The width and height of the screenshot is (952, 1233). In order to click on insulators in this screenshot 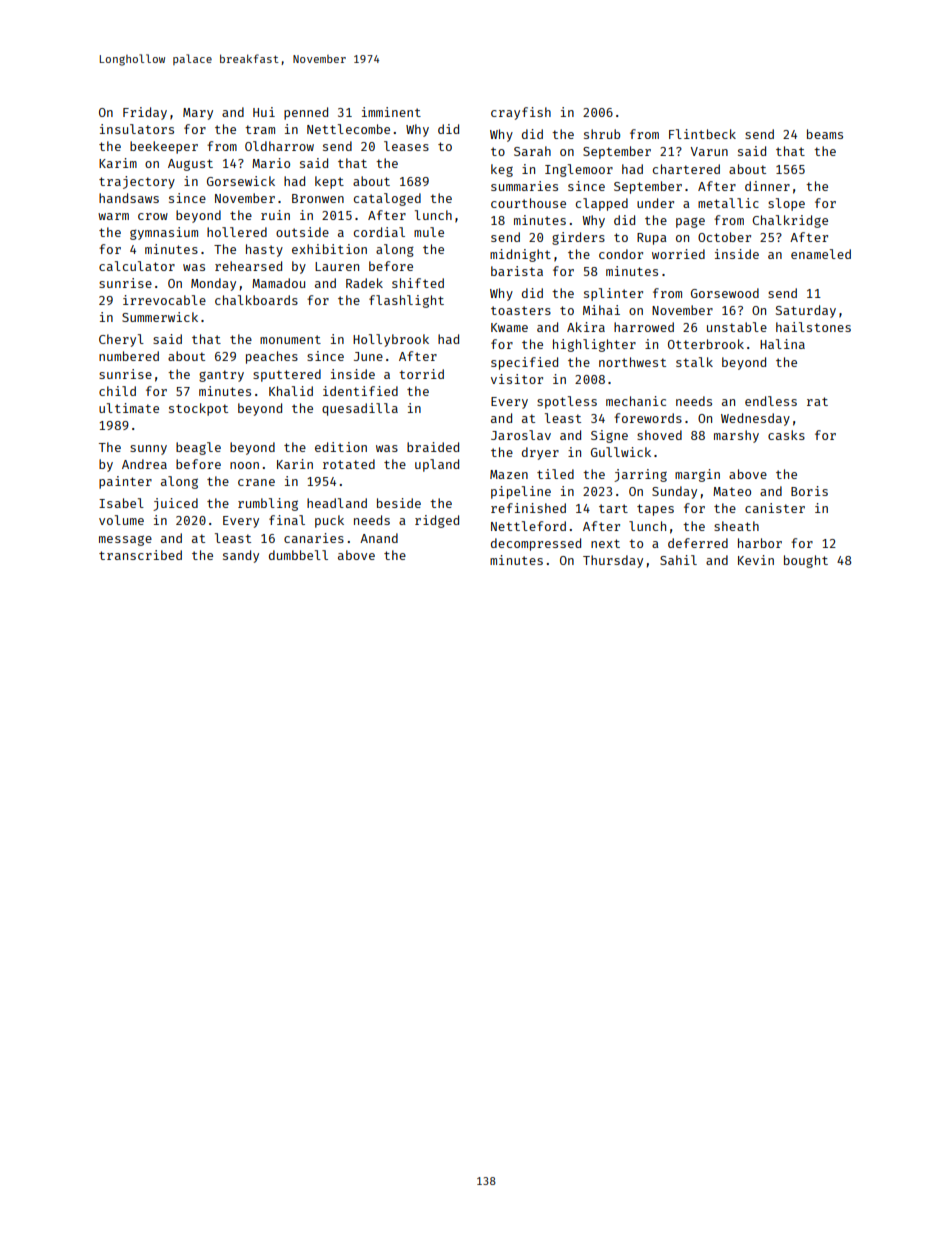, I will do `click(137, 129)`.
